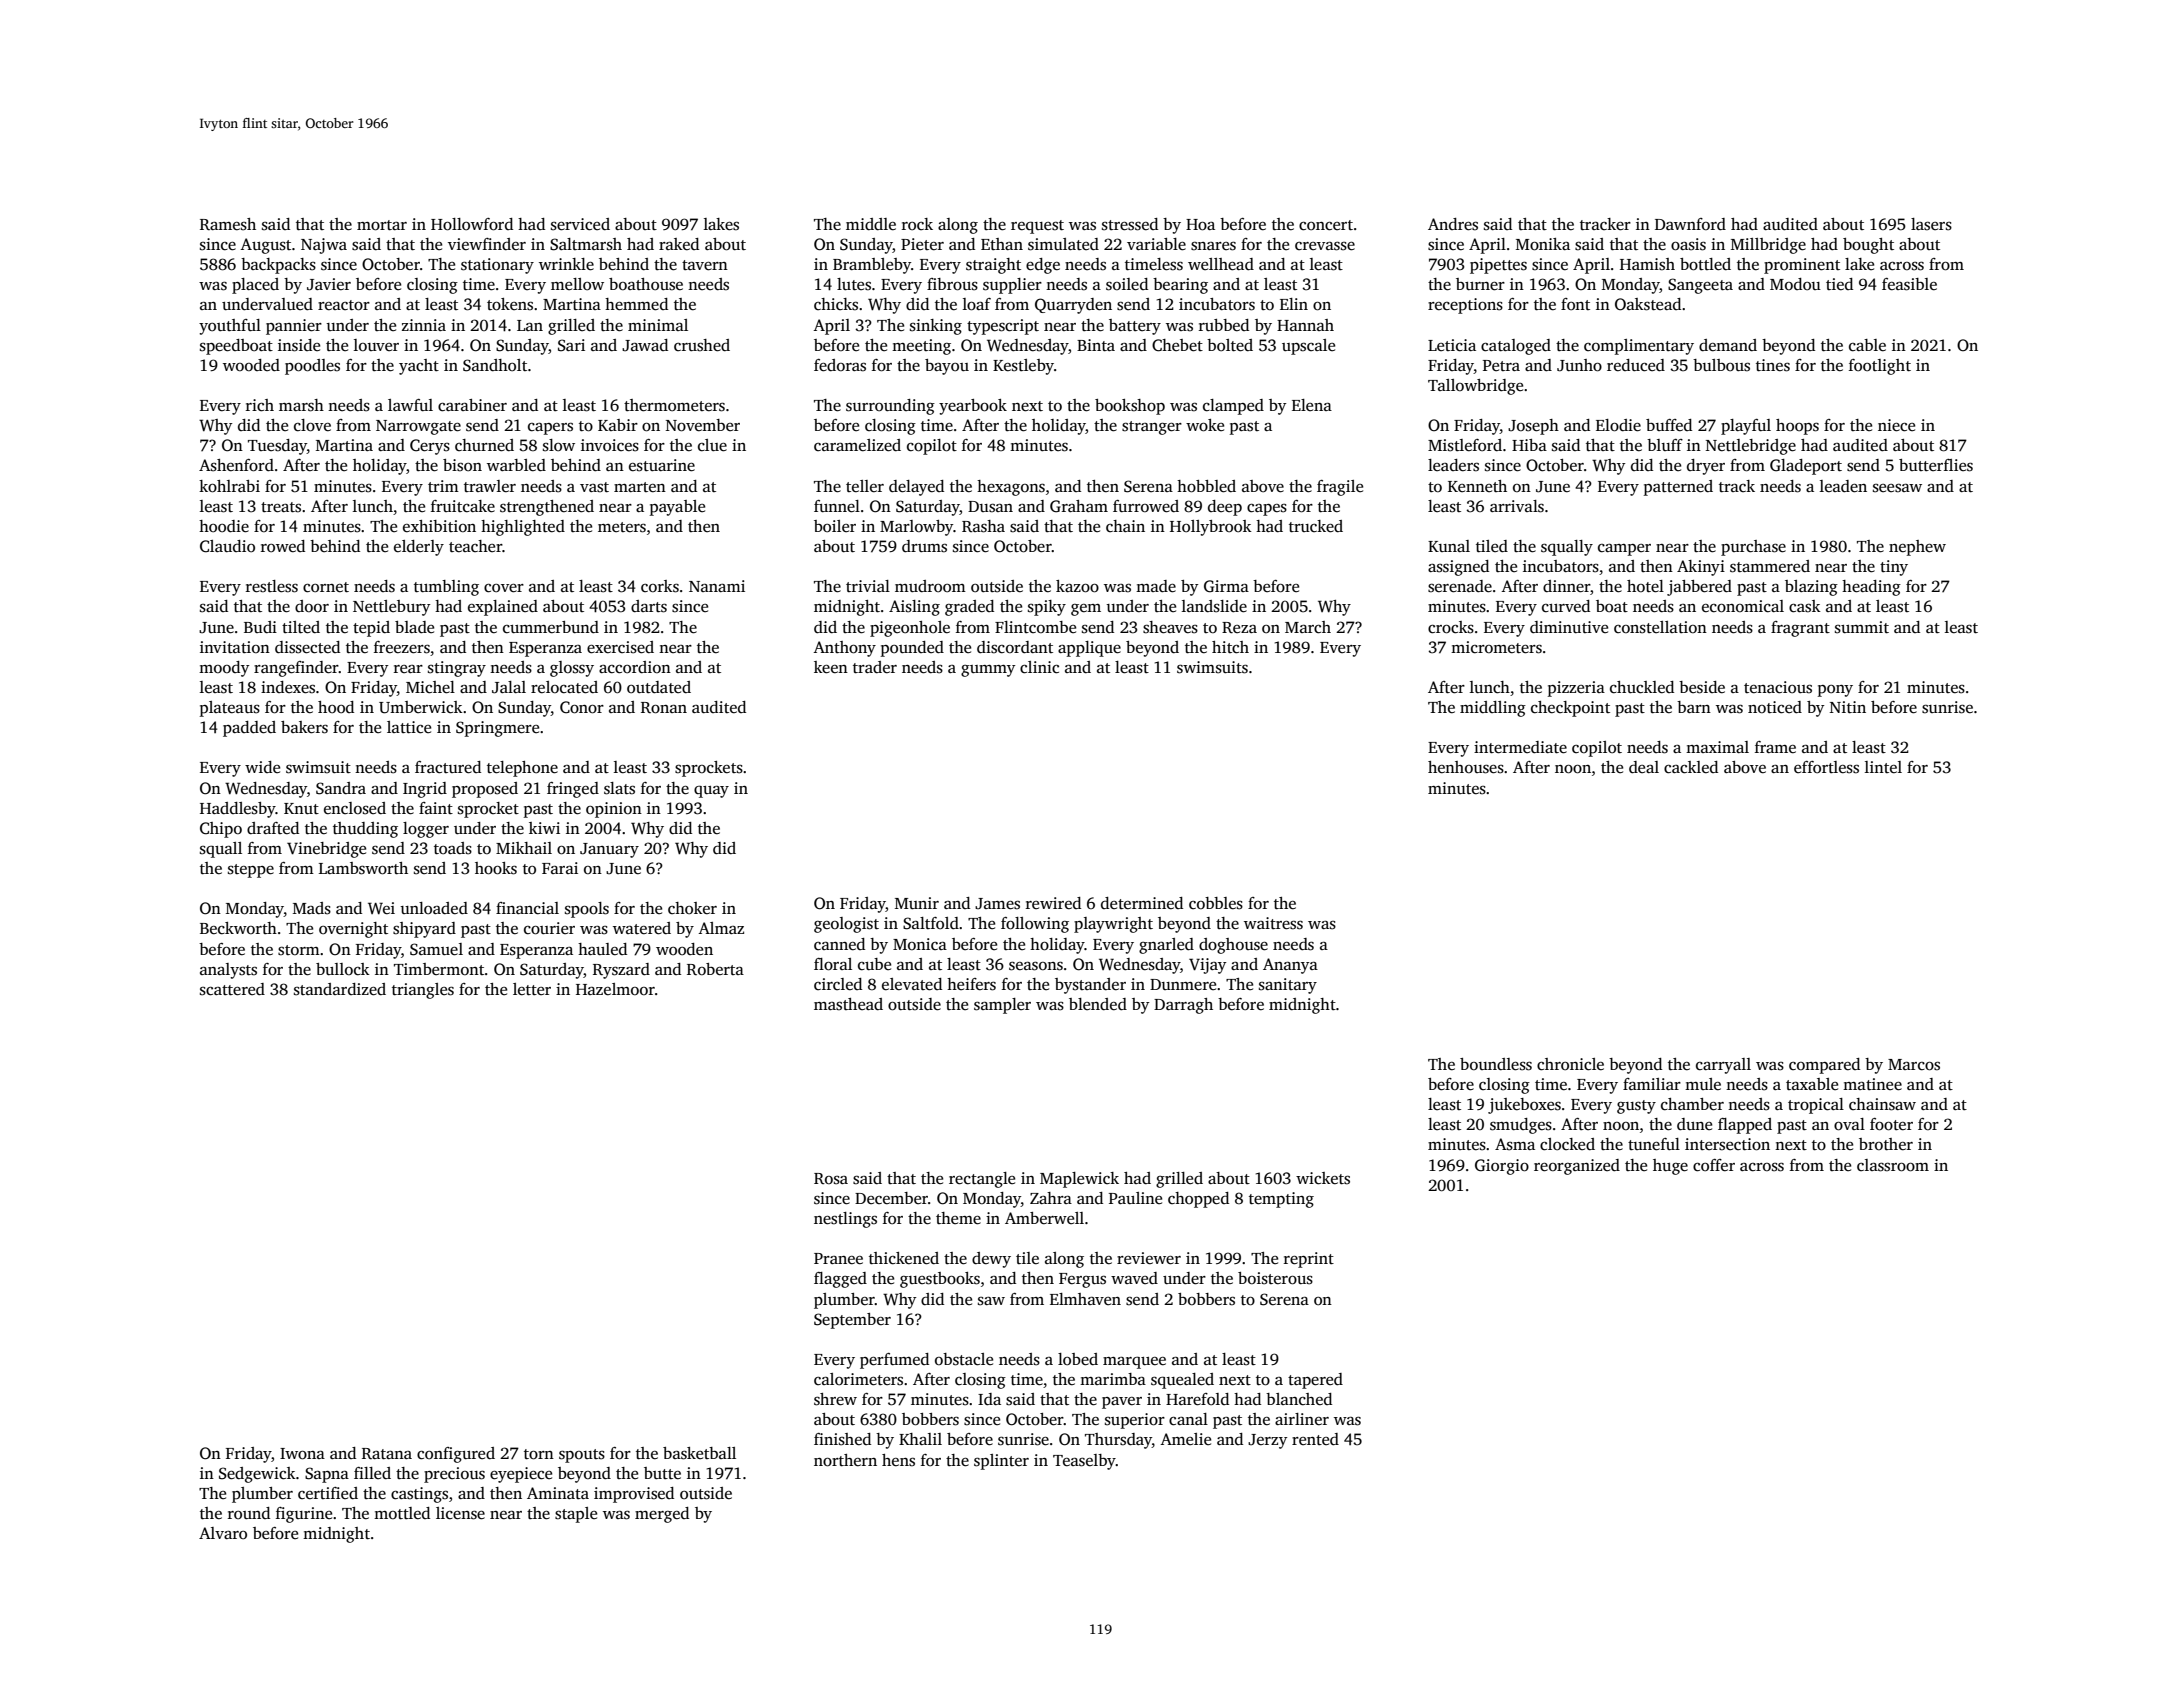  What do you see at coordinates (1084, 1462) in the screenshot?
I see `Teaselby` at bounding box center [1084, 1462].
